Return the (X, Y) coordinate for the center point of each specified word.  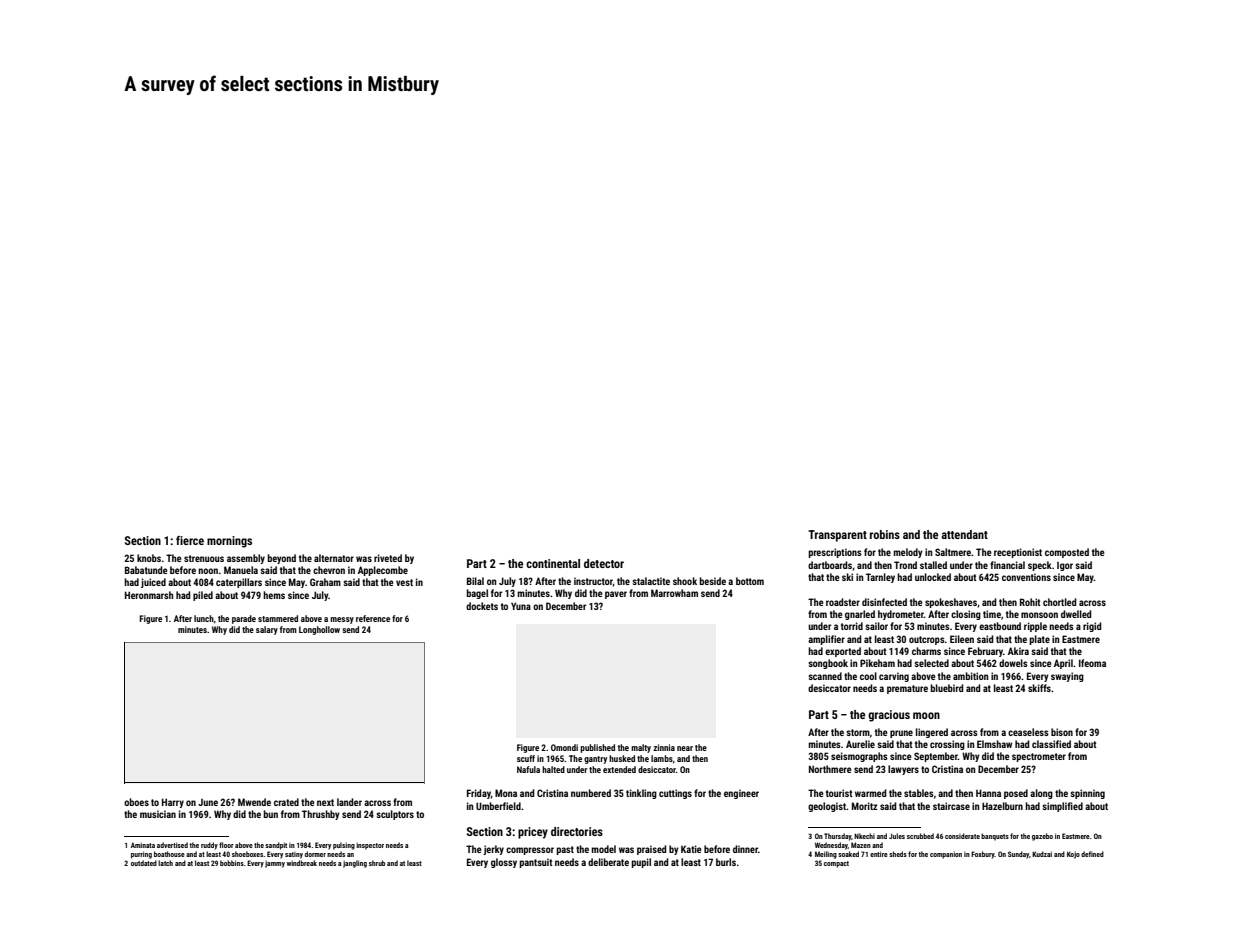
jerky (493, 850)
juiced (153, 583)
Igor (1065, 566)
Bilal (475, 581)
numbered (591, 793)
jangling (355, 864)
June (208, 802)
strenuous (204, 558)
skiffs (1039, 688)
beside (712, 581)
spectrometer (1039, 757)
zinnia (664, 747)
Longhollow (319, 630)
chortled (1060, 602)
